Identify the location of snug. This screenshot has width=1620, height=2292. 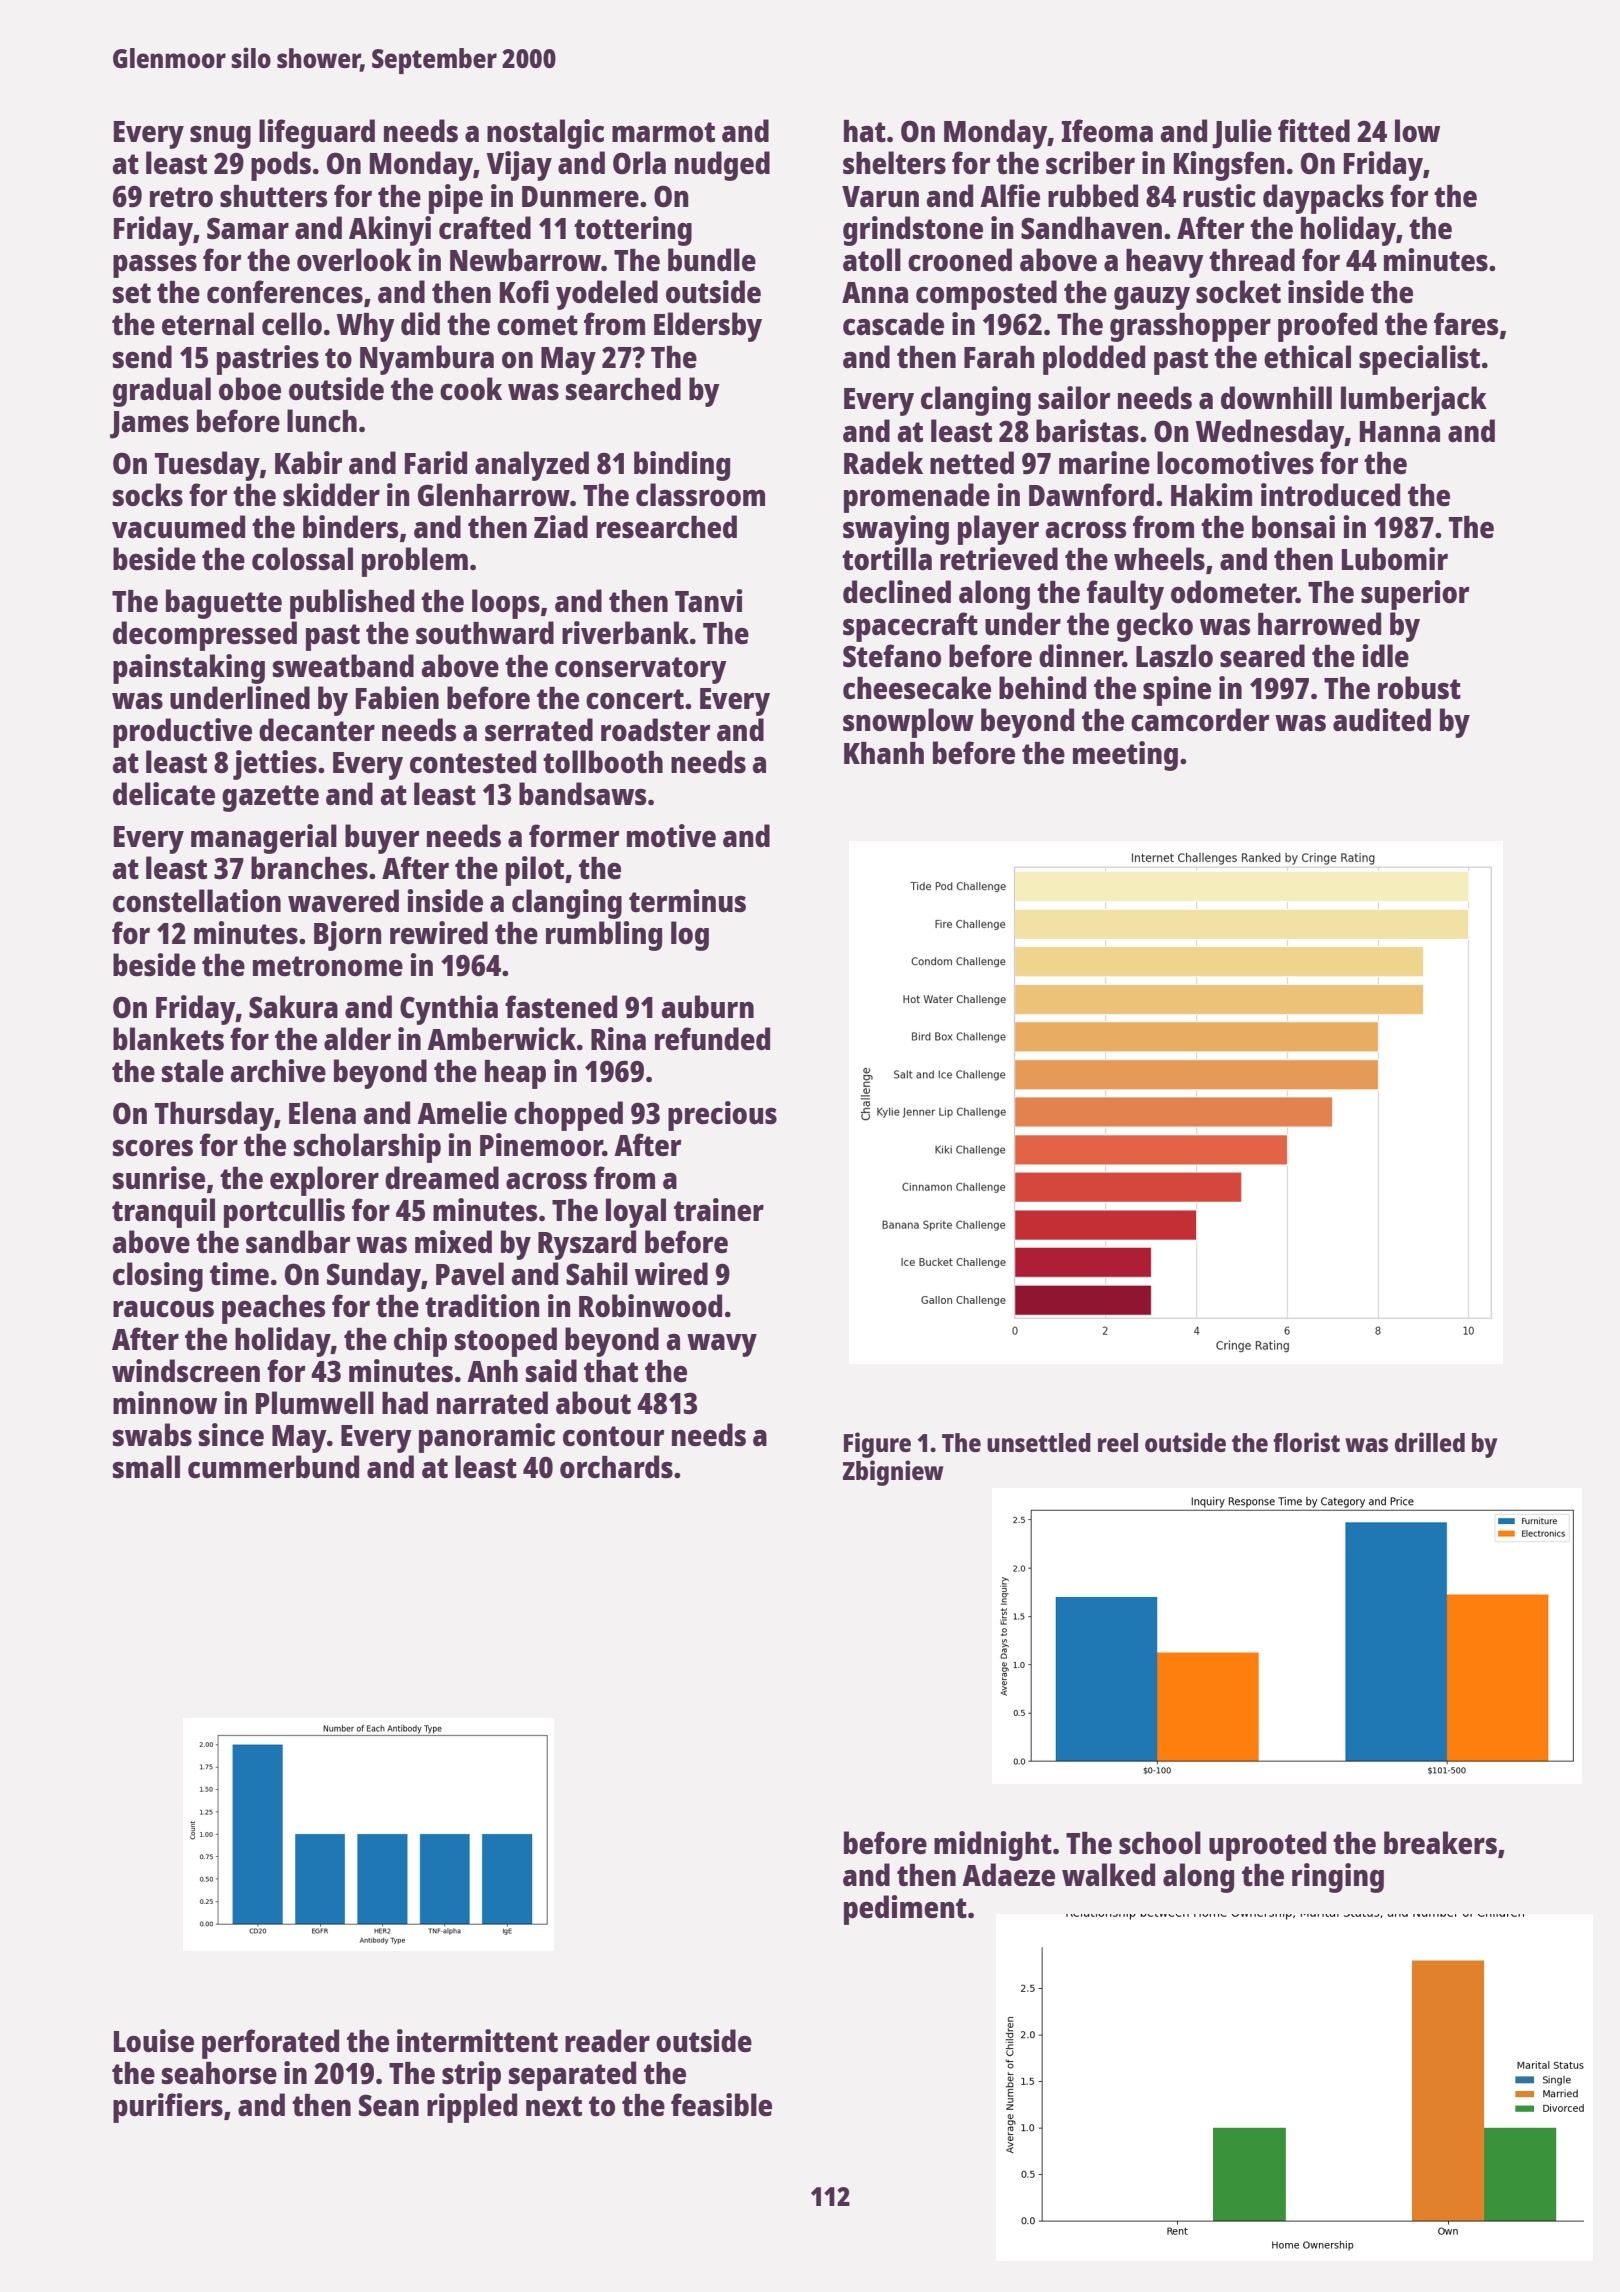
(220, 137).
